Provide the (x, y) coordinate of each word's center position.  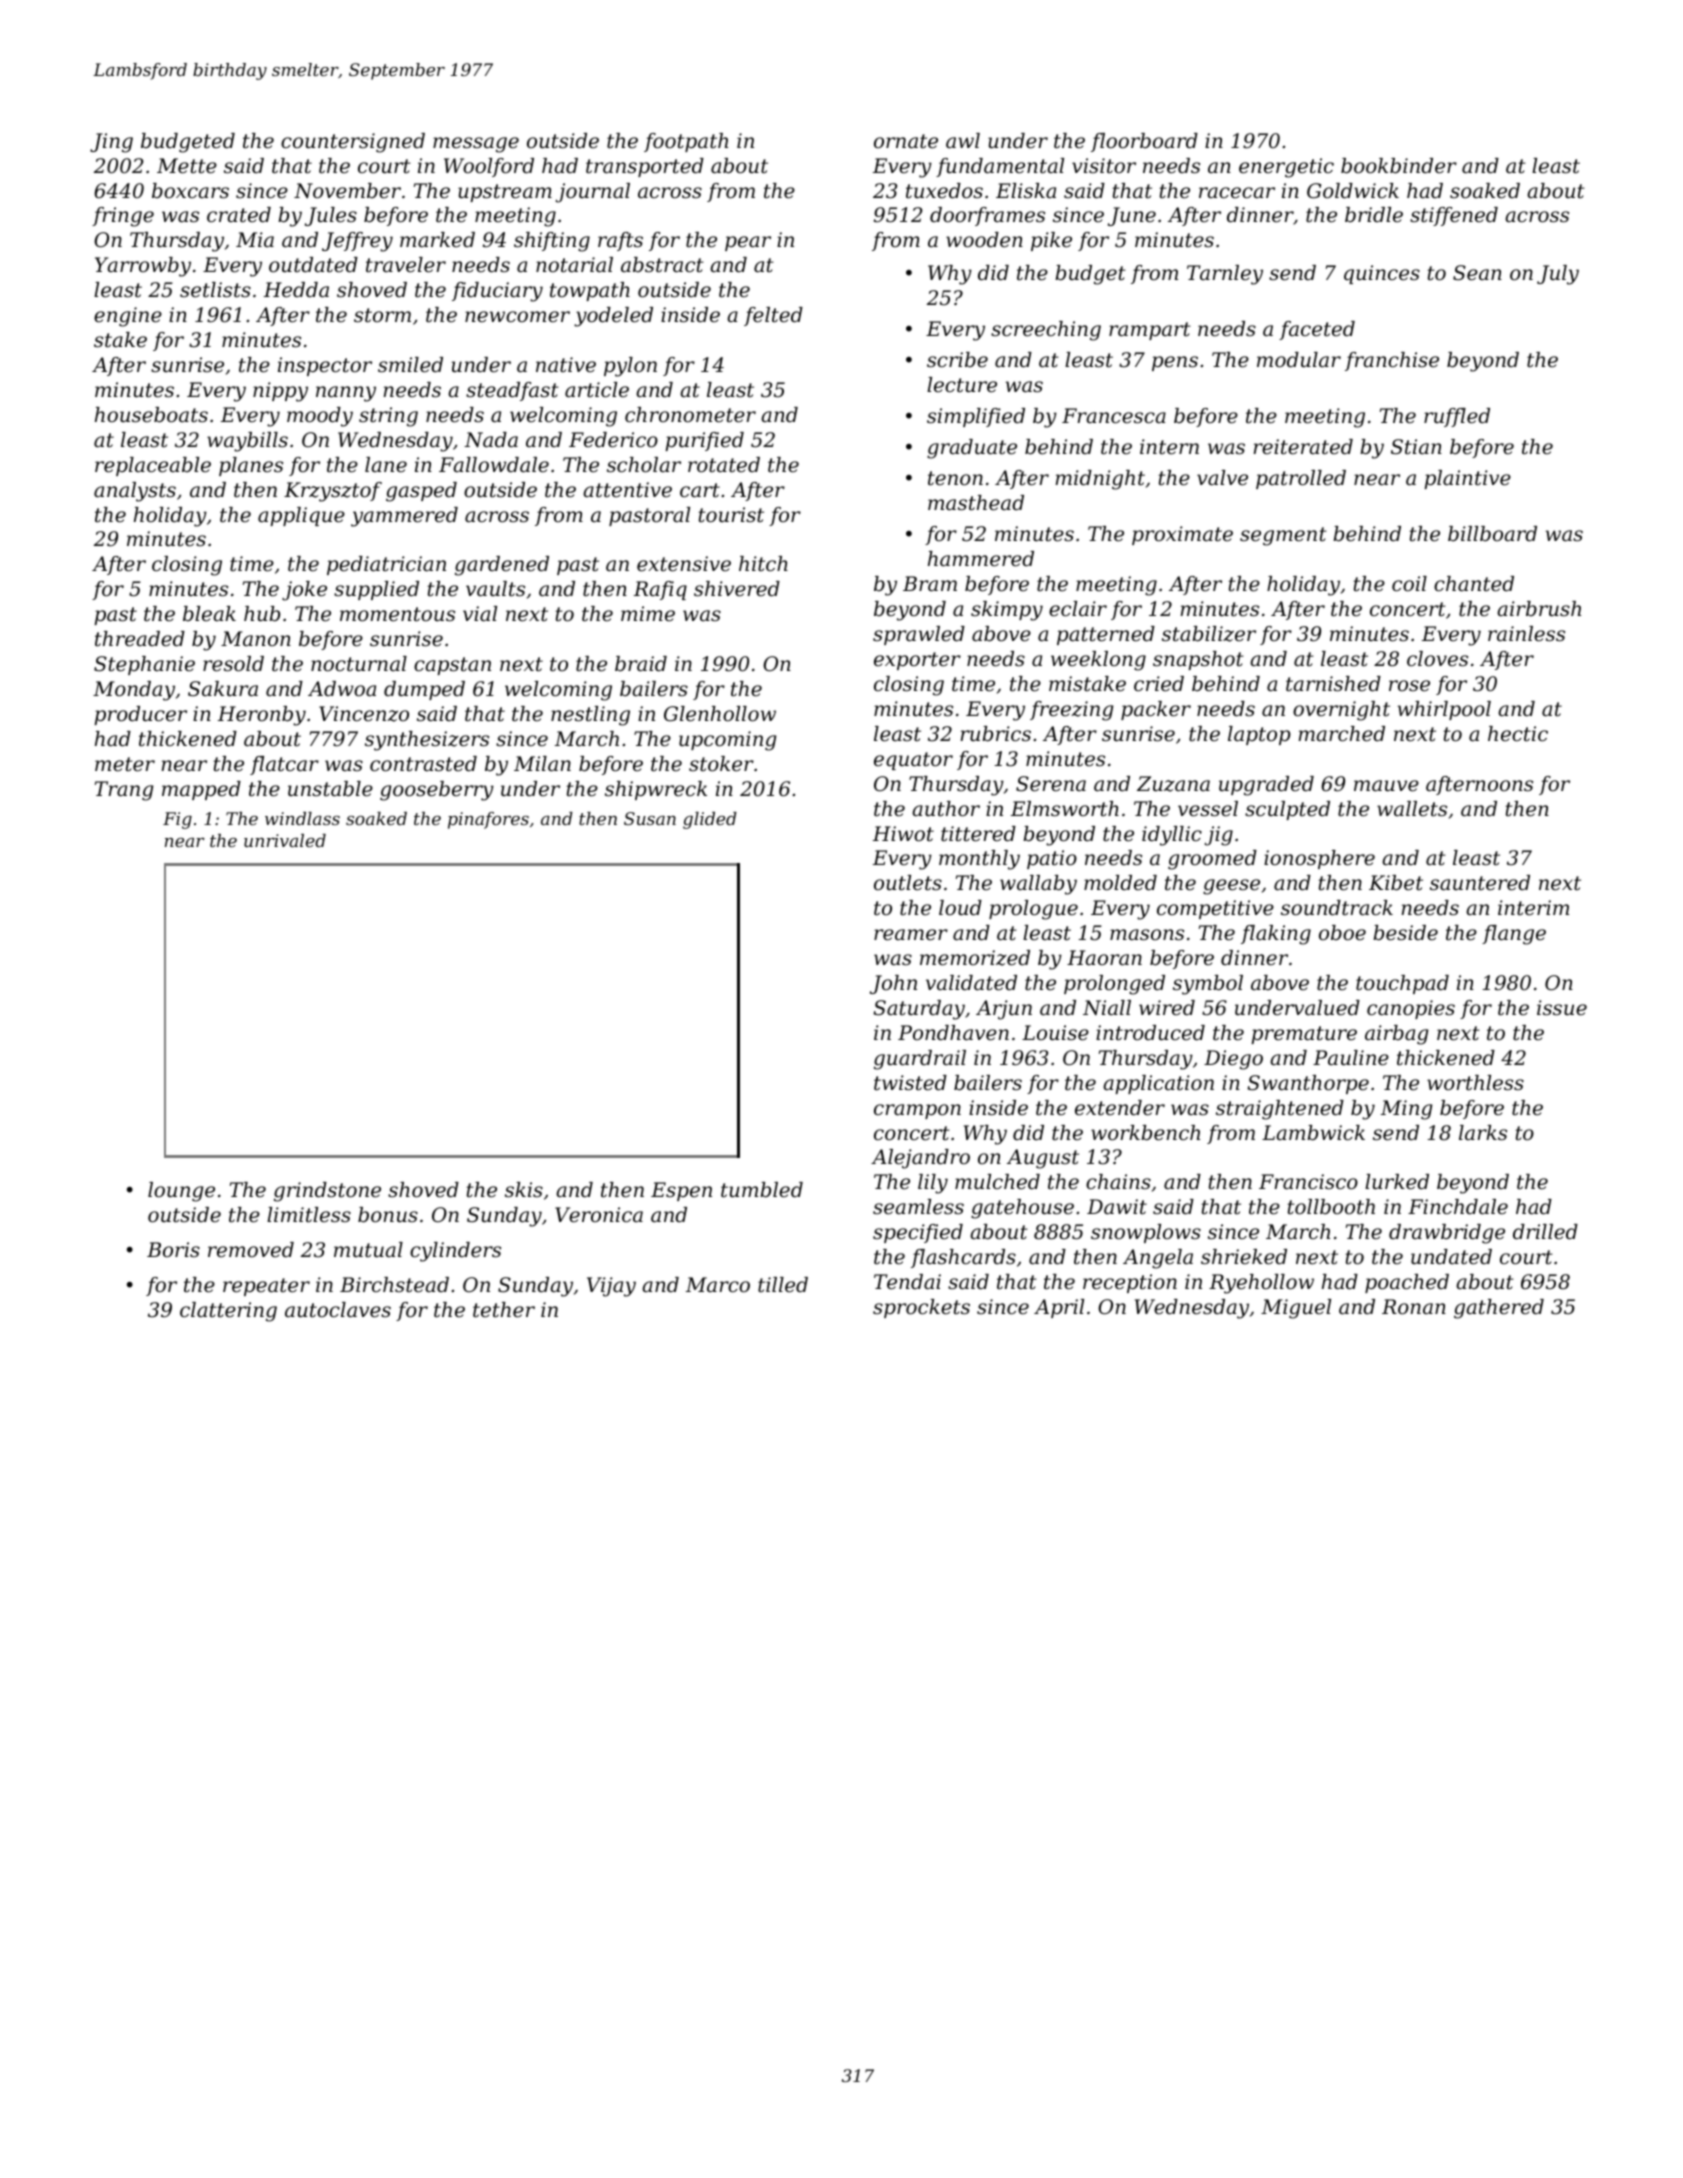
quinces (1382, 274)
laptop (1259, 735)
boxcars (190, 191)
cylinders (455, 1252)
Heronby (262, 716)
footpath (686, 142)
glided (710, 820)
